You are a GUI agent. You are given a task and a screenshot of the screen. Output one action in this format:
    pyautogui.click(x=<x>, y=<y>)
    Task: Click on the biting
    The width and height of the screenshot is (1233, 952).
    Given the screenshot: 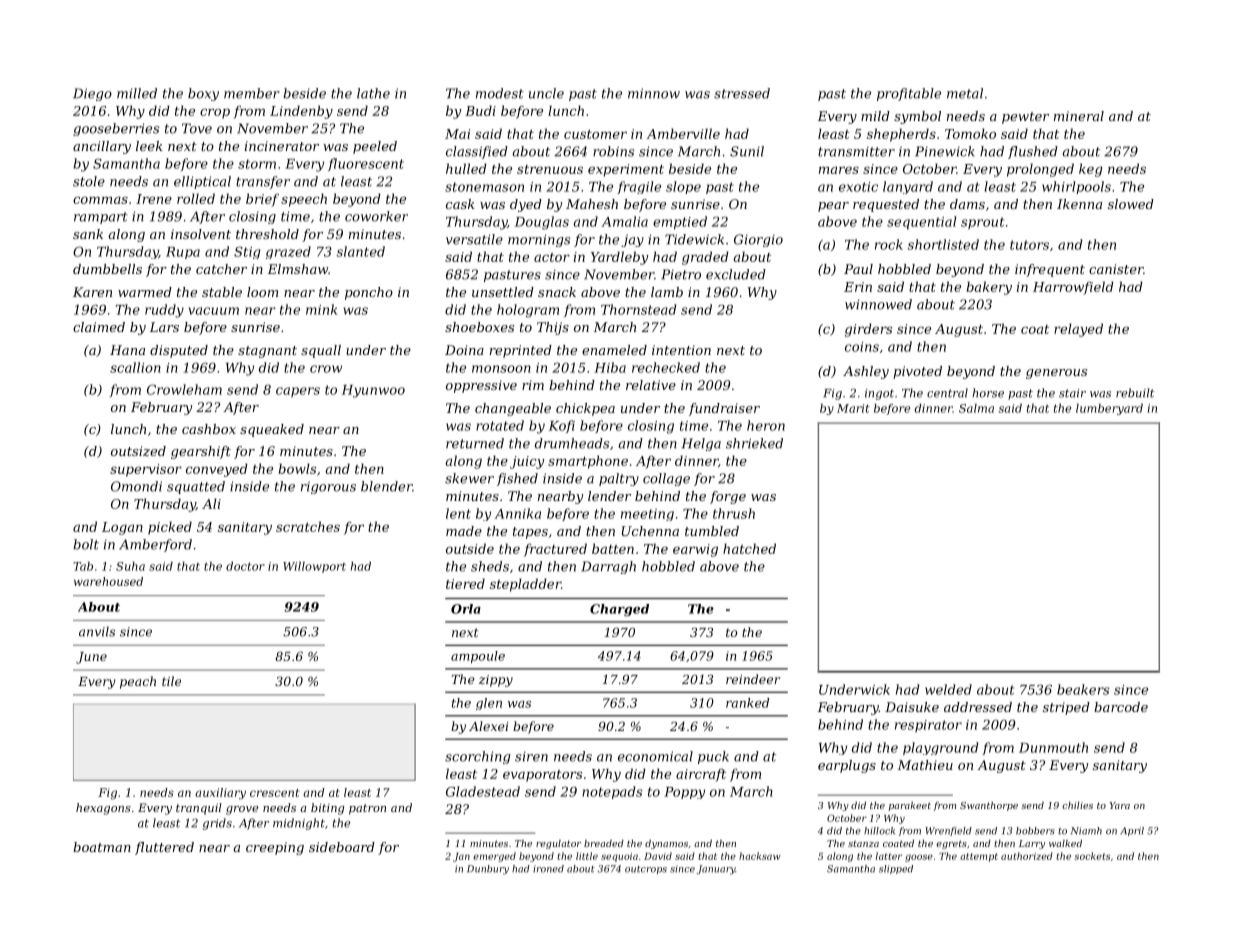 What is the action you would take?
    pyautogui.click(x=328, y=809)
